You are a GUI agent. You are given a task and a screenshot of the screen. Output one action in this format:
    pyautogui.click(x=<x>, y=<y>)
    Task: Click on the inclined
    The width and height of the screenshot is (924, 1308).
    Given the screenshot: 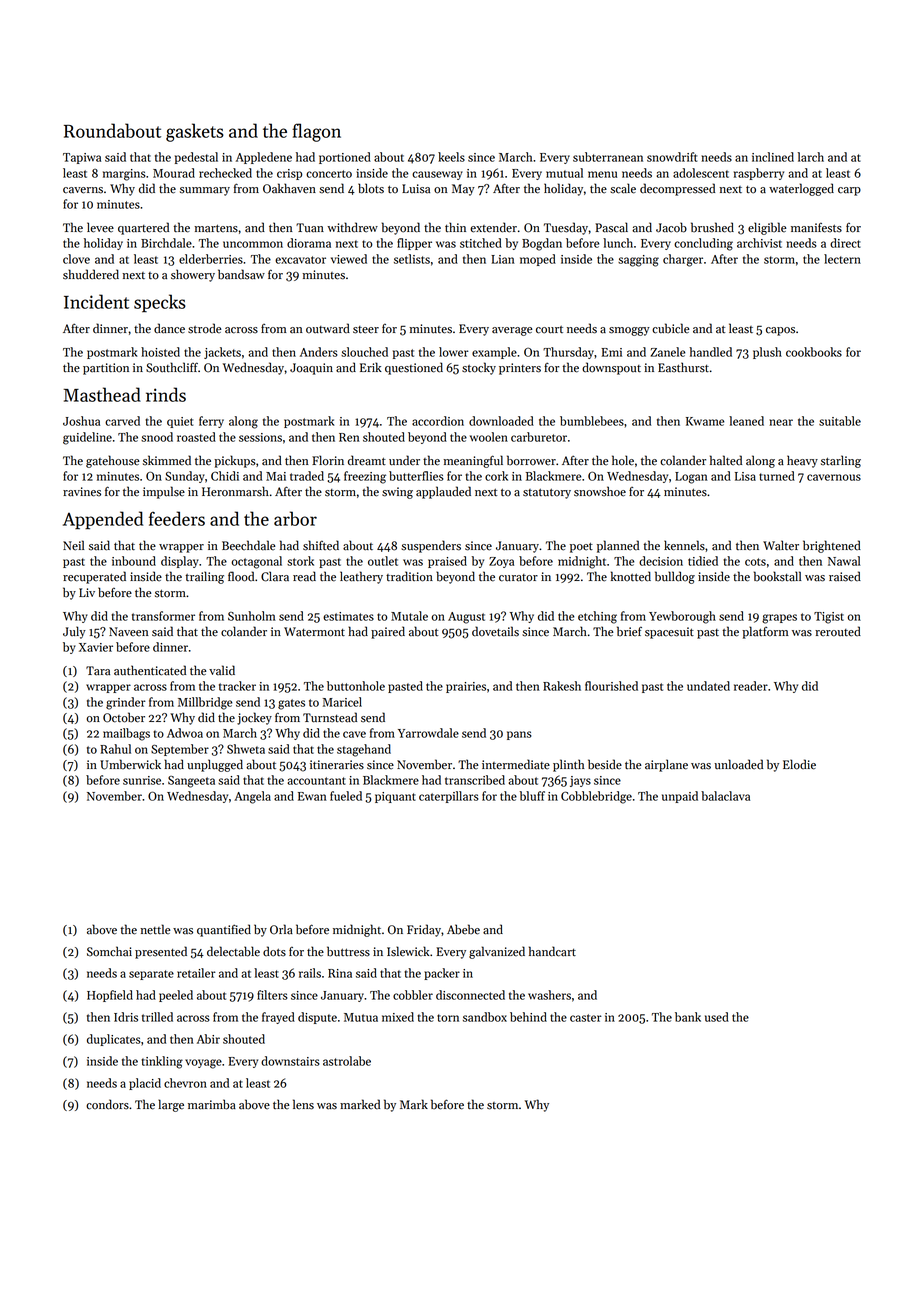 What is the action you would take?
    pyautogui.click(x=773, y=157)
